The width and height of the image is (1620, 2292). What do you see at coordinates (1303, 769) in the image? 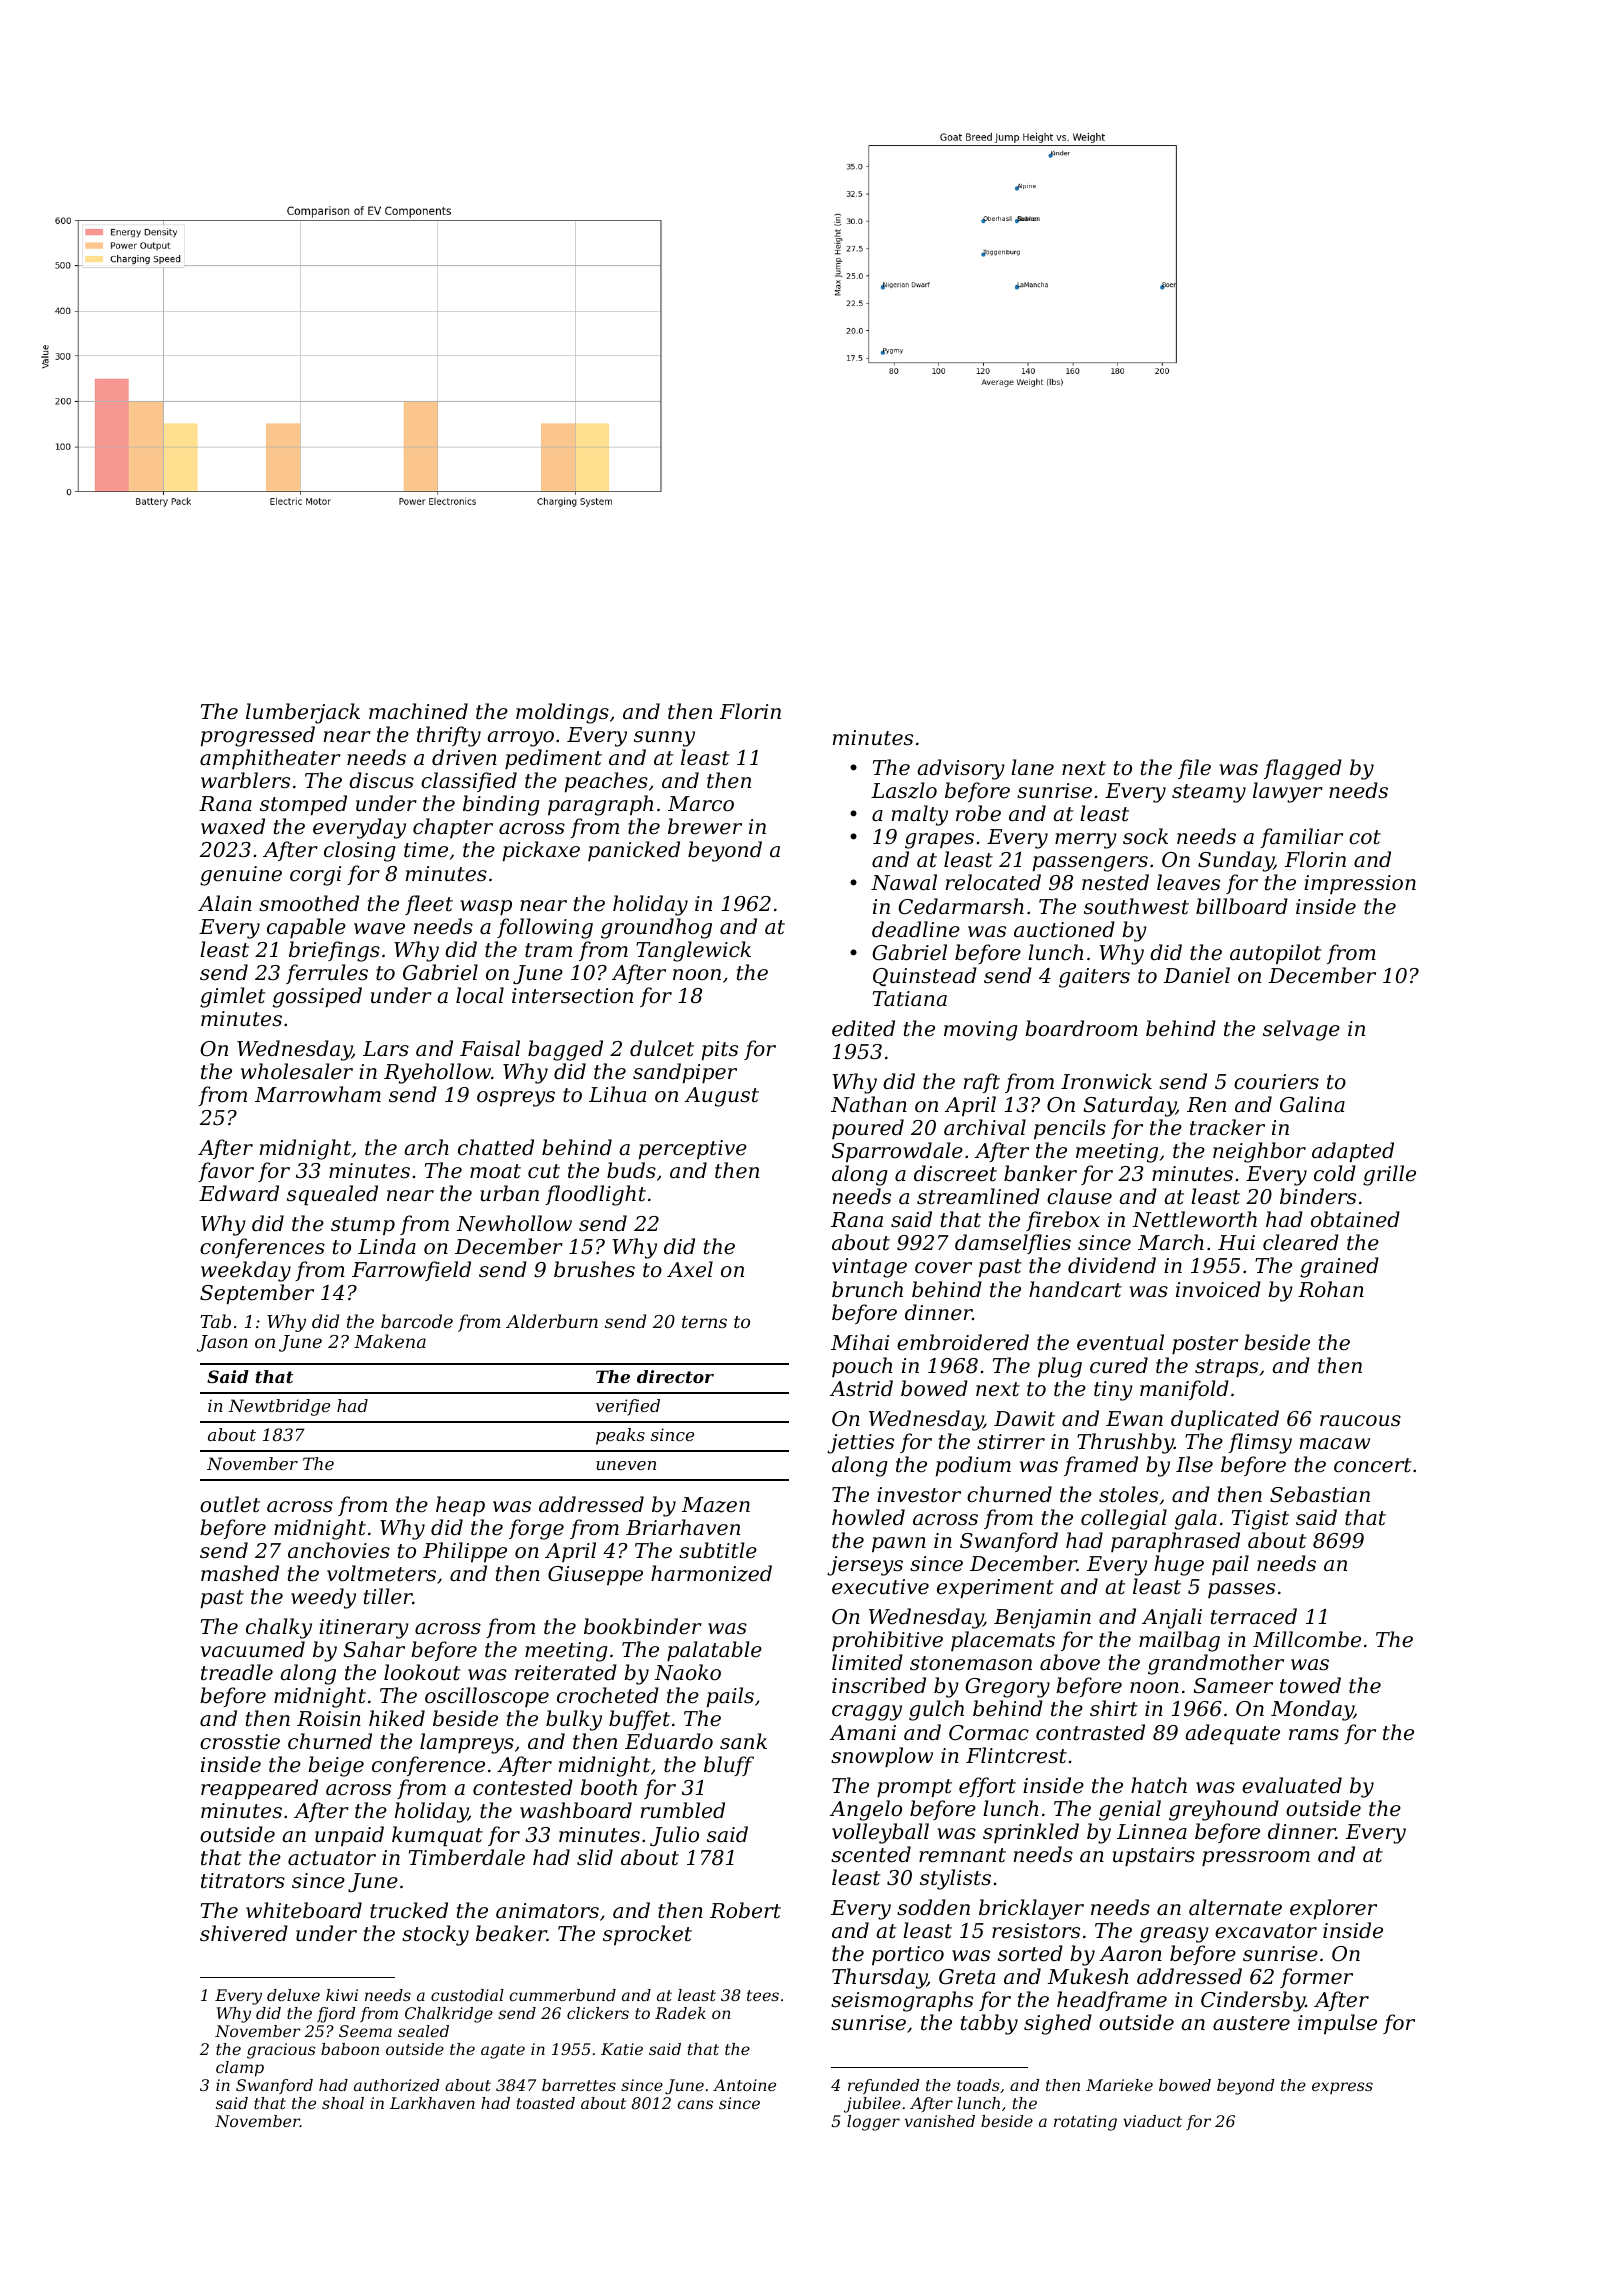
I see `flagged` at bounding box center [1303, 769].
